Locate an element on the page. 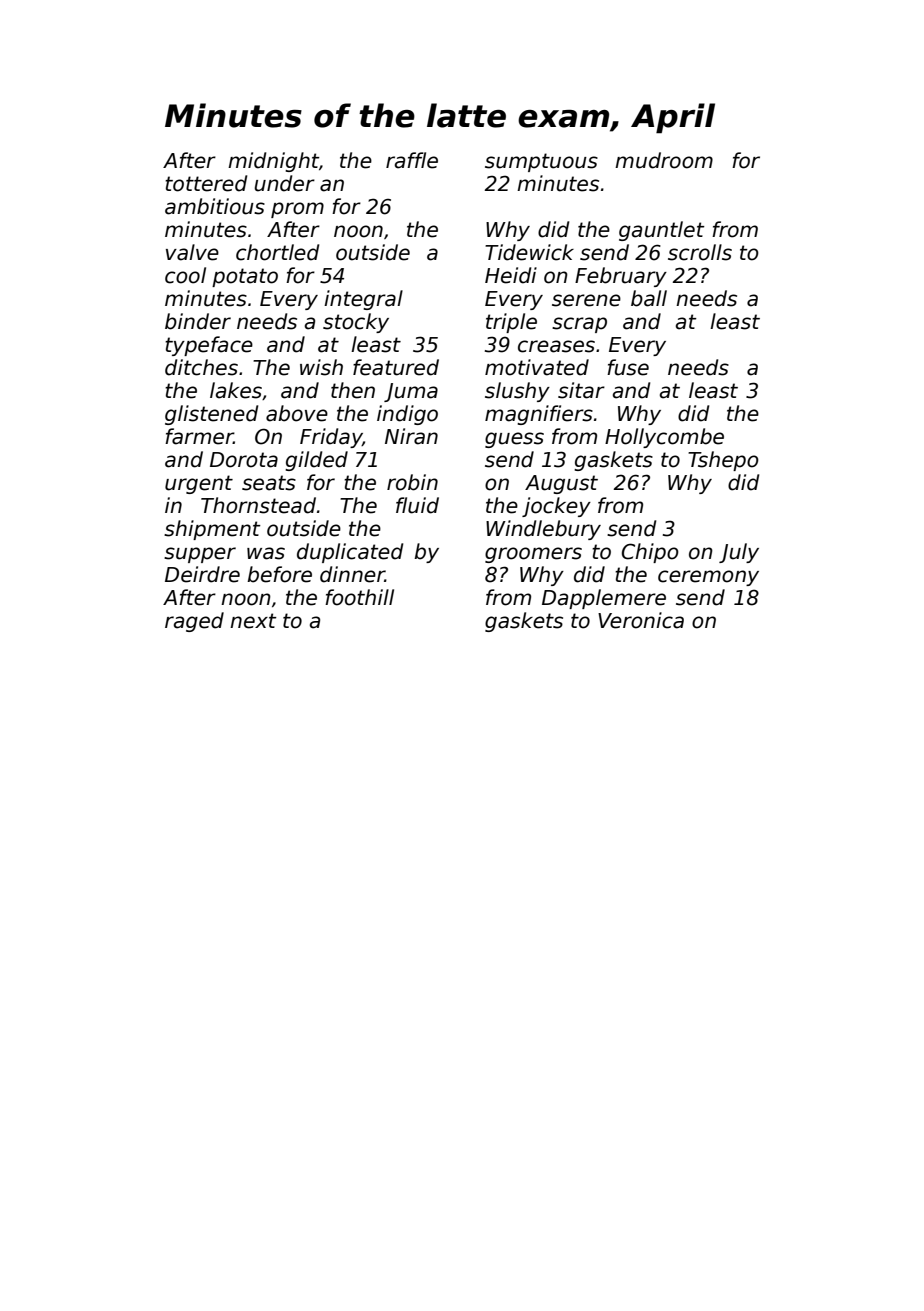 The image size is (924, 1311). guess is located at coordinates (514, 440).
